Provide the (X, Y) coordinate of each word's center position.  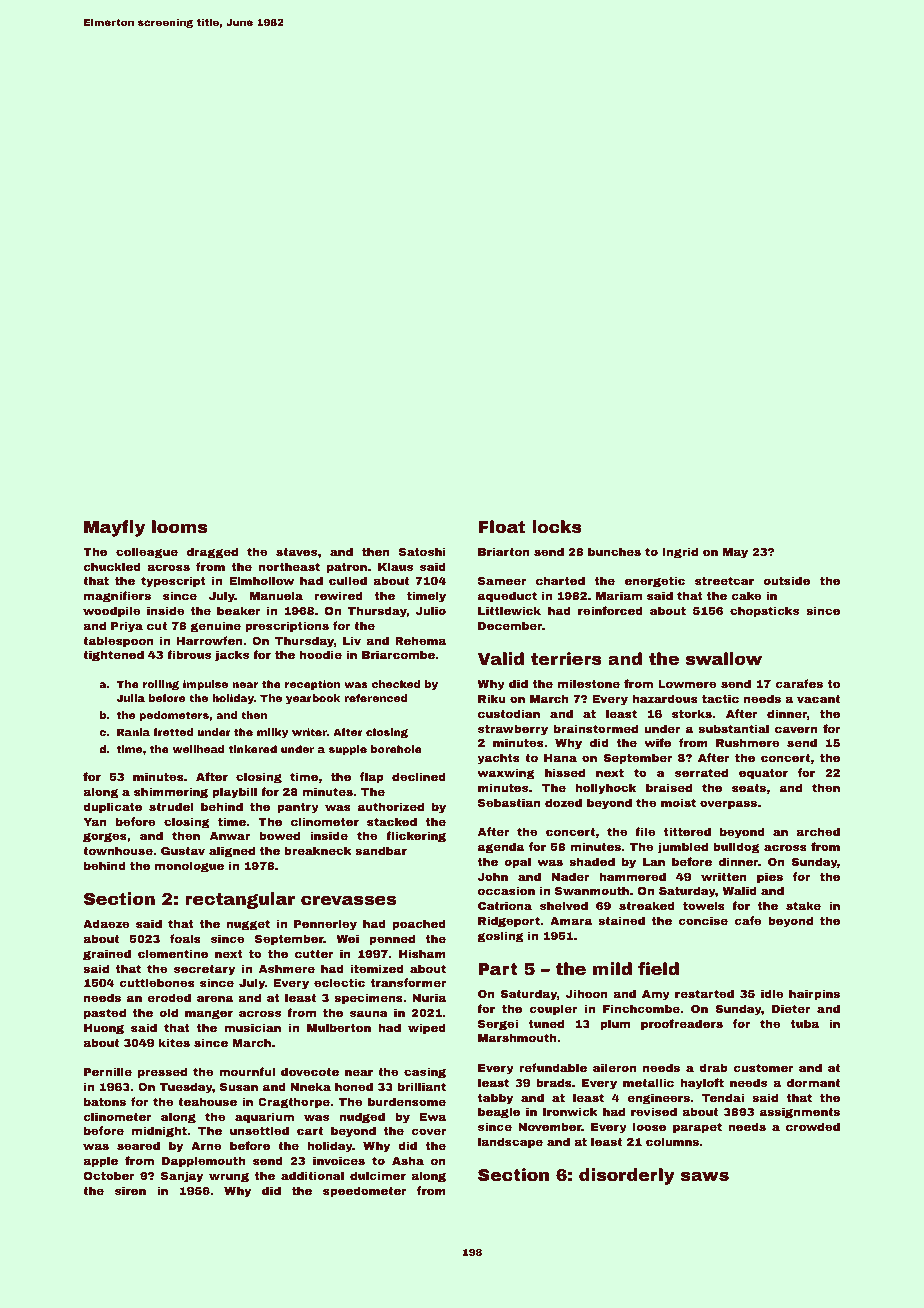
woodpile (112, 612)
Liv (352, 640)
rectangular (240, 900)
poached (419, 925)
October (109, 1175)
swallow (724, 658)
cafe (748, 920)
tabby (495, 1099)
